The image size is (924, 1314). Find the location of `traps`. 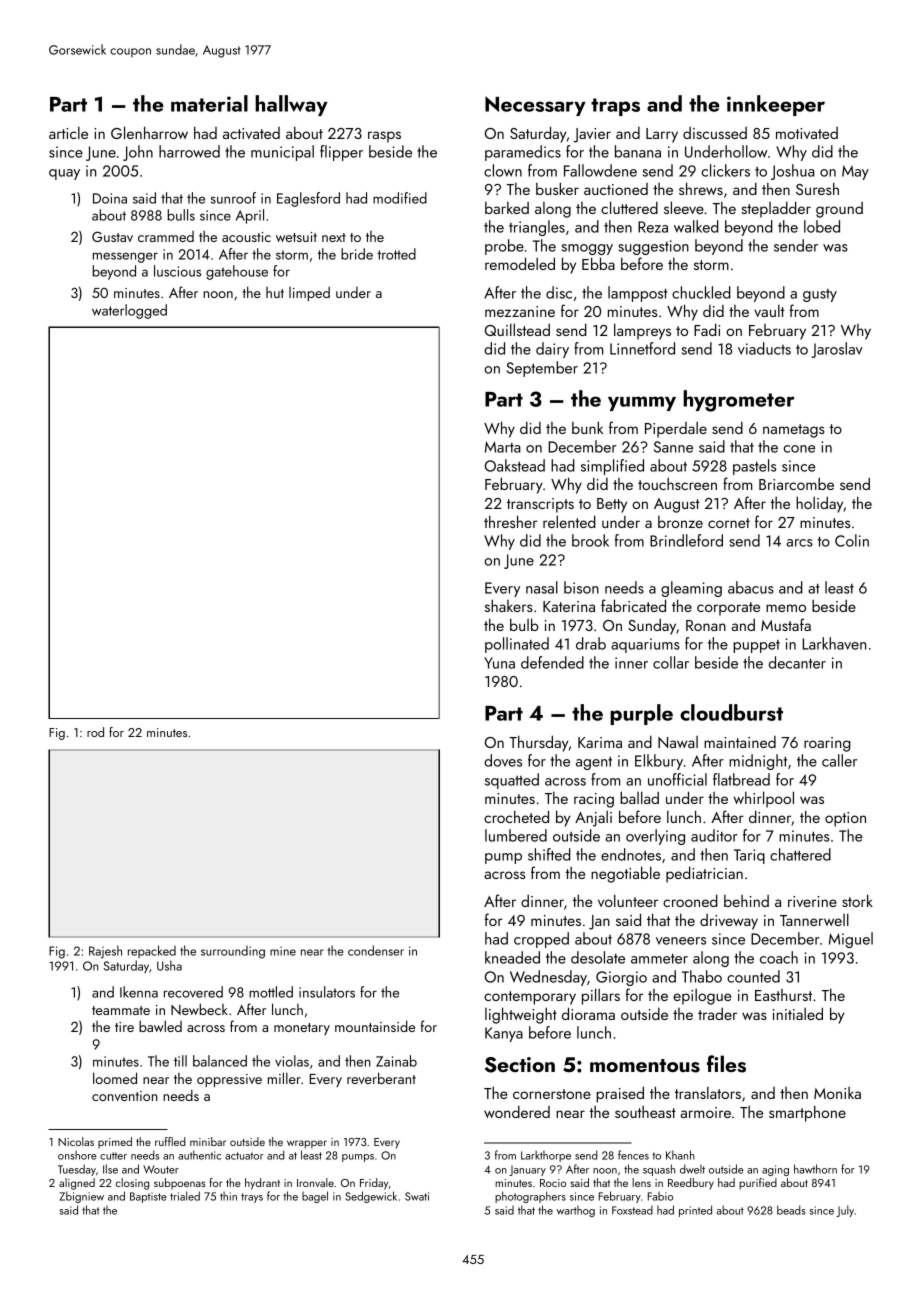

traps is located at coordinates (615, 107).
